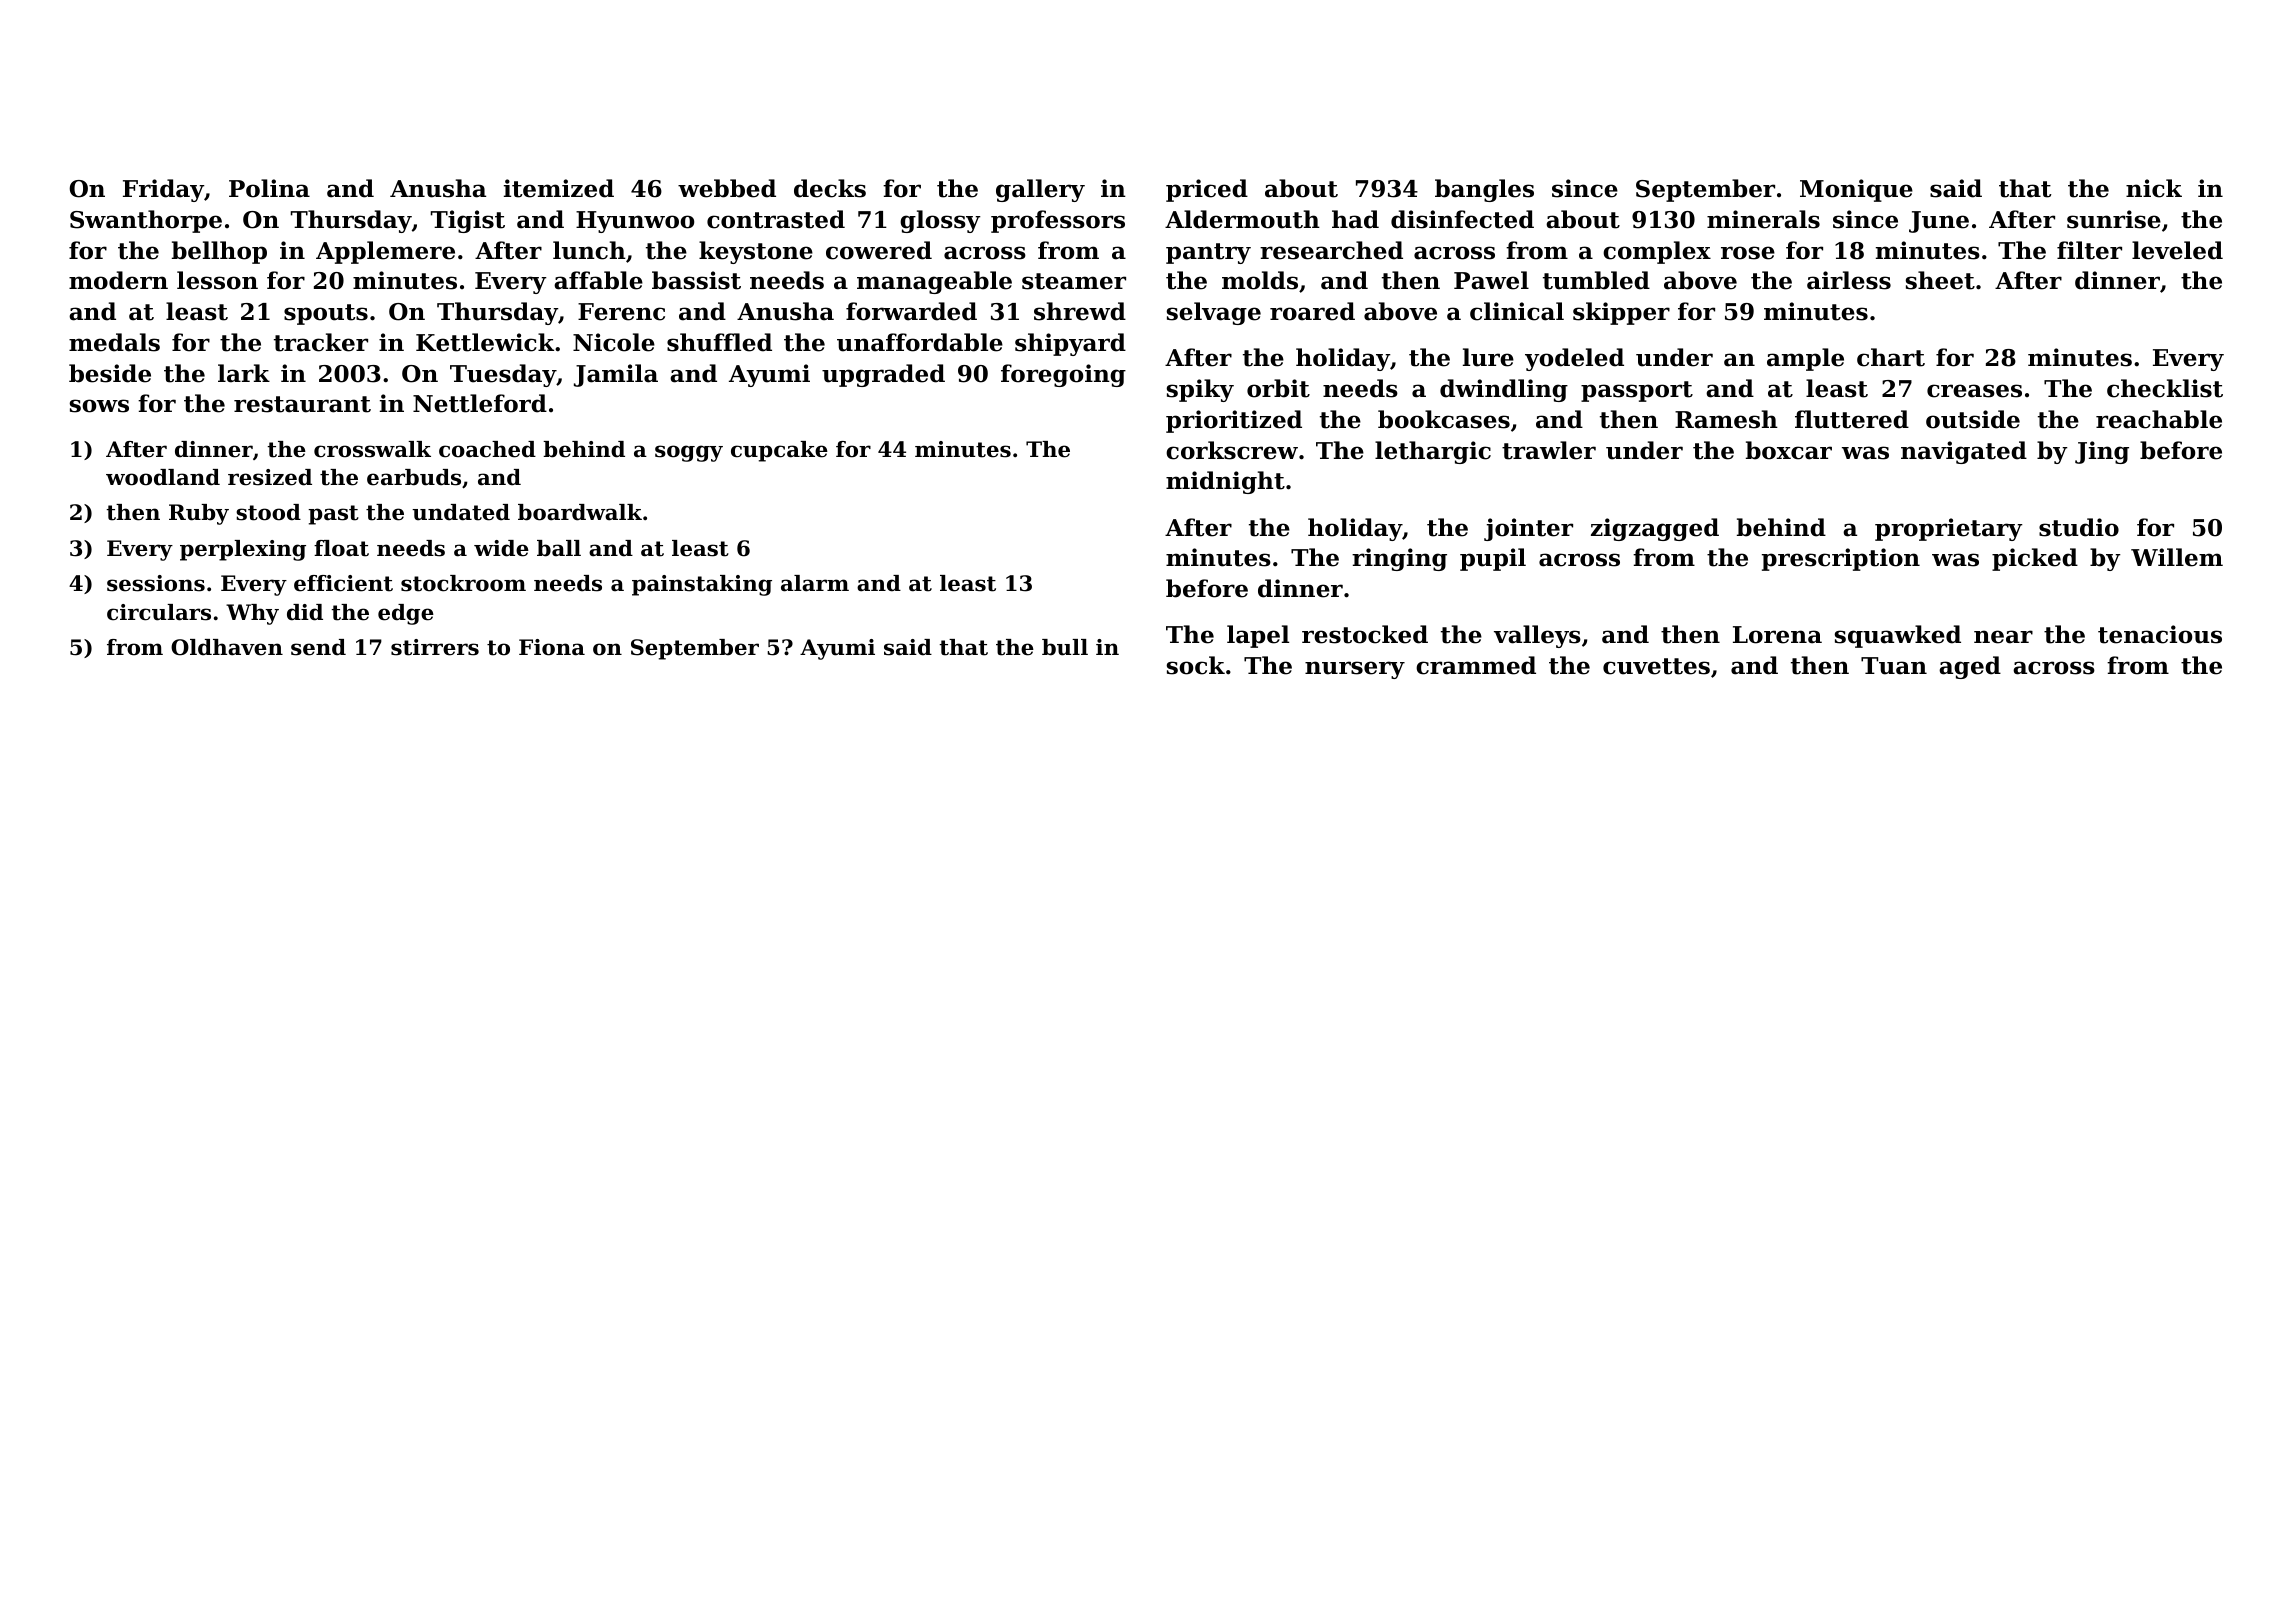 The image size is (2292, 1620). Describe the element at coordinates (146, 221) in the screenshot. I see `Swanthorpe` at that location.
